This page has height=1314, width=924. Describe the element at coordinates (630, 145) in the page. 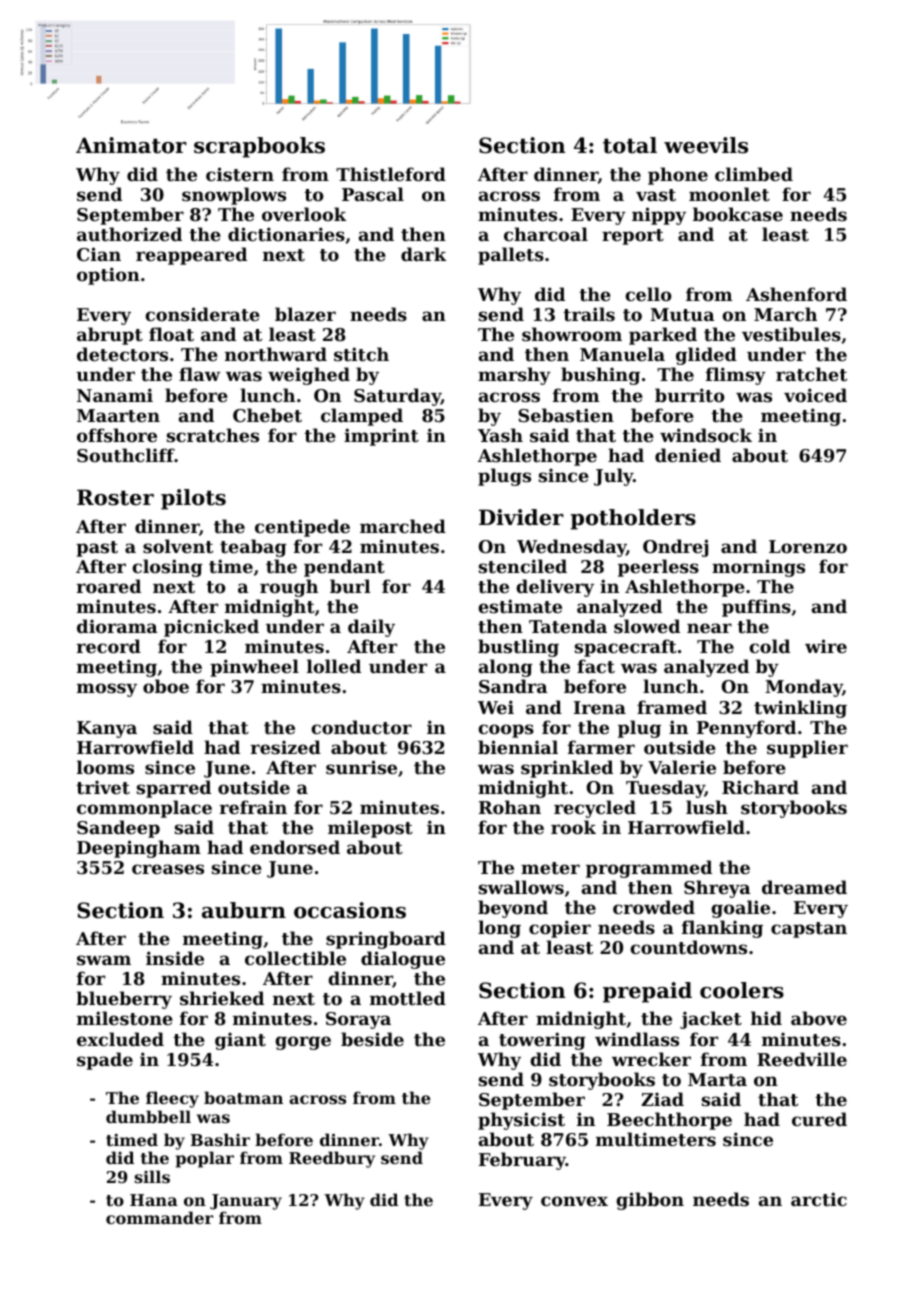

I see `total` at that location.
